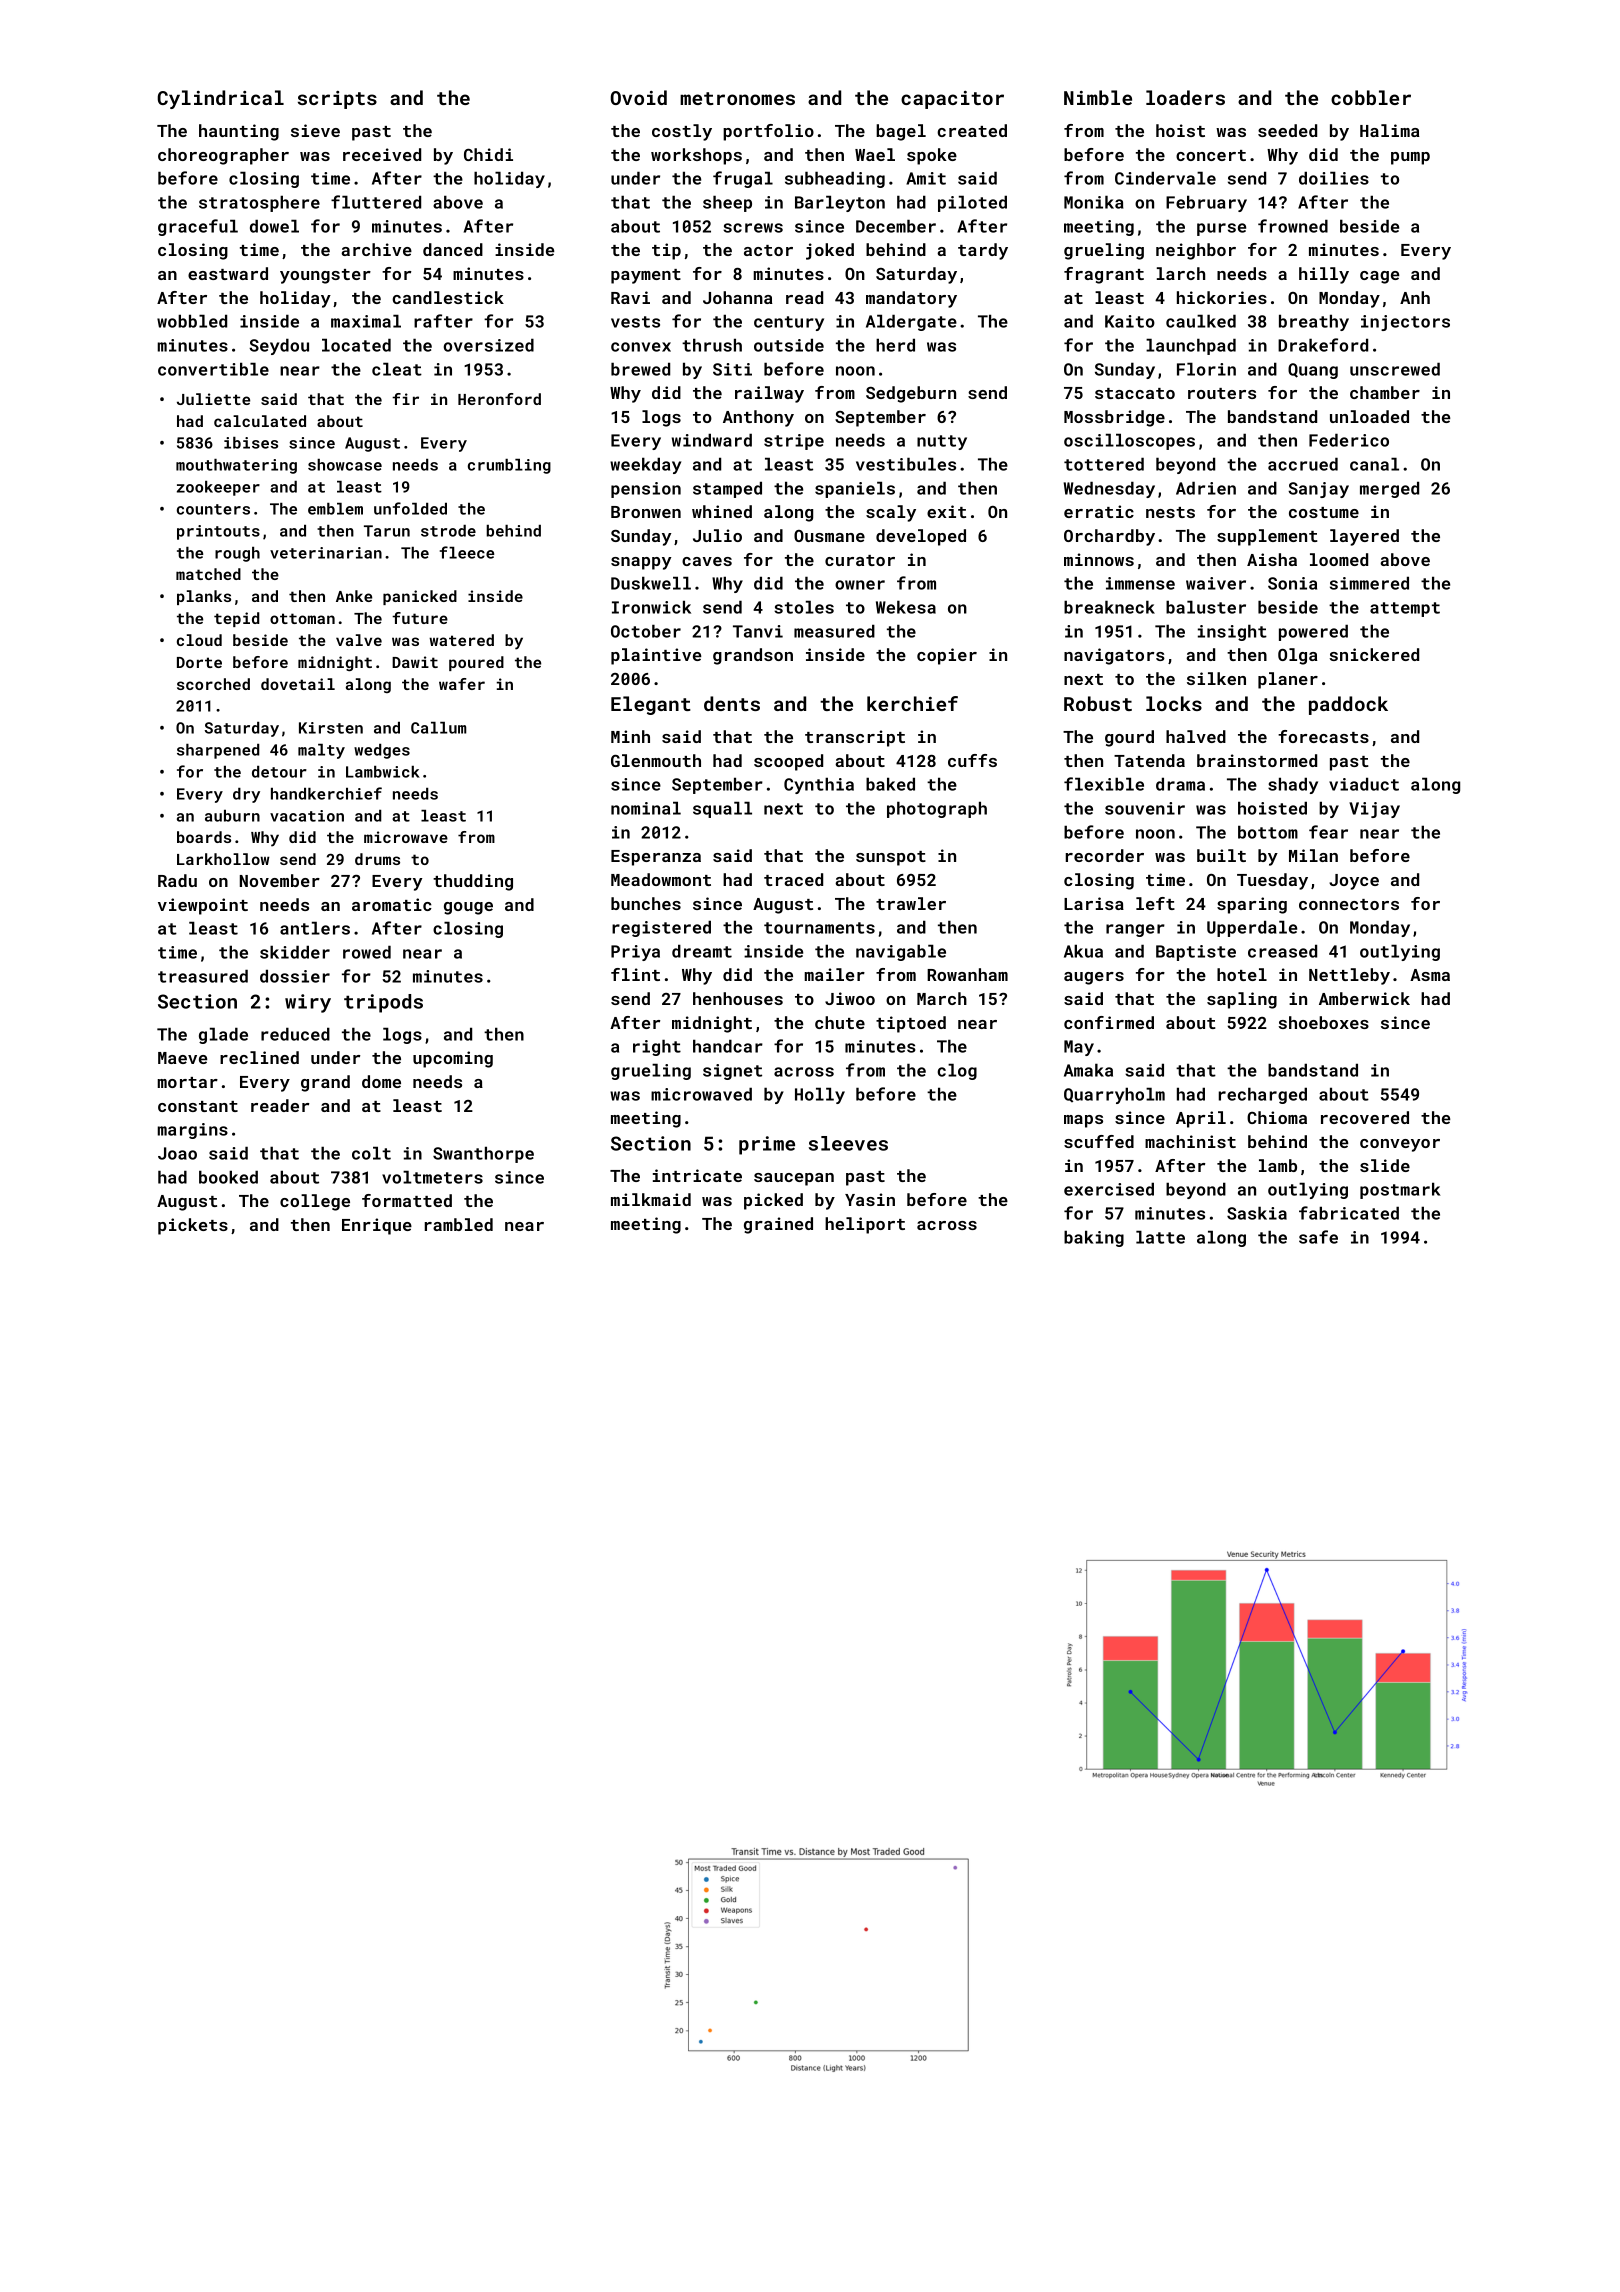  I want to click on erratic, so click(1099, 511).
